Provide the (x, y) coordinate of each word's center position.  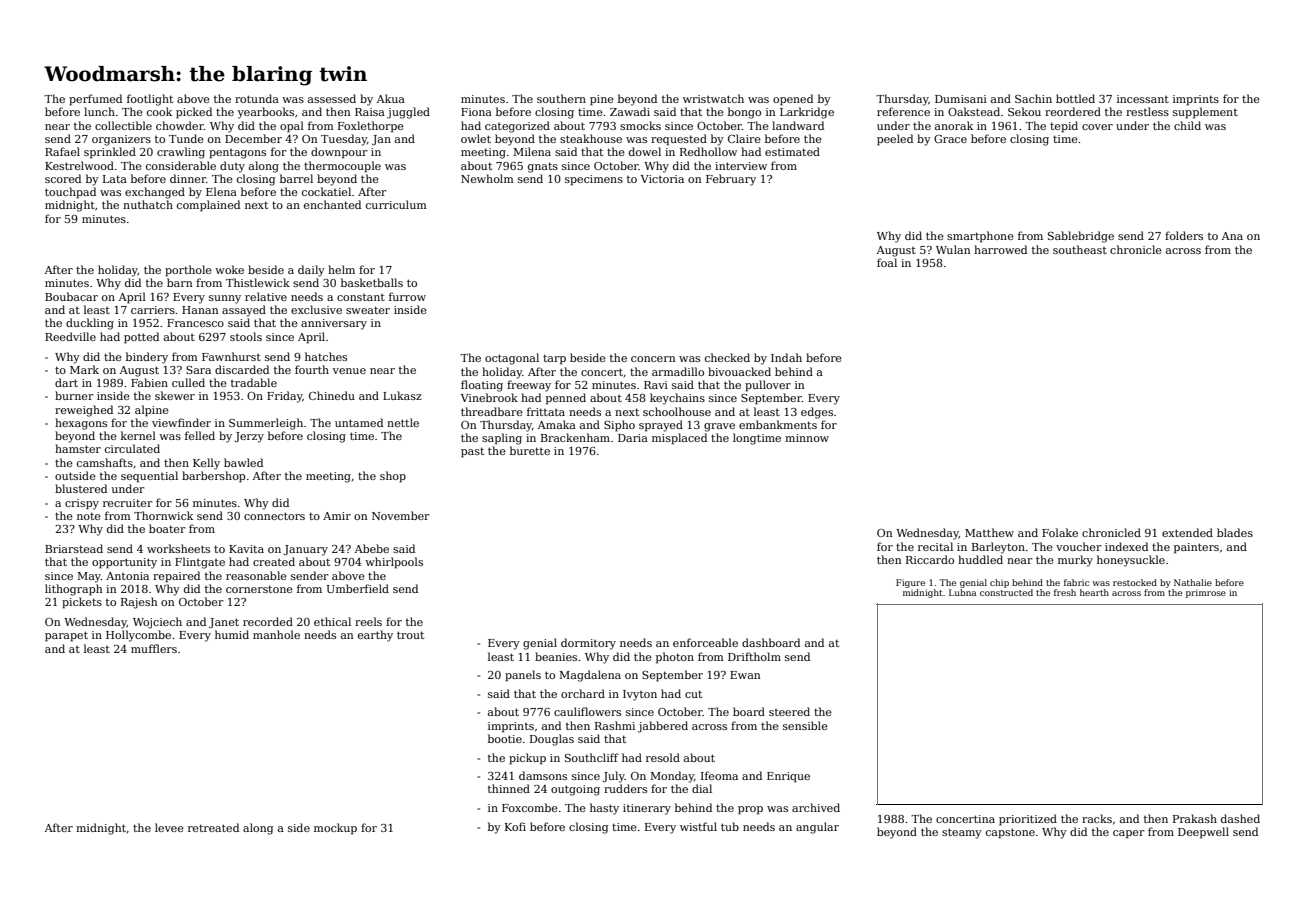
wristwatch (713, 98)
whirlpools (394, 563)
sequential (149, 477)
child (1187, 125)
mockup (335, 829)
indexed (1126, 546)
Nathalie (1193, 582)
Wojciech (157, 623)
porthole (188, 271)
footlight (150, 100)
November (400, 515)
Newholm (487, 178)
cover (1097, 127)
